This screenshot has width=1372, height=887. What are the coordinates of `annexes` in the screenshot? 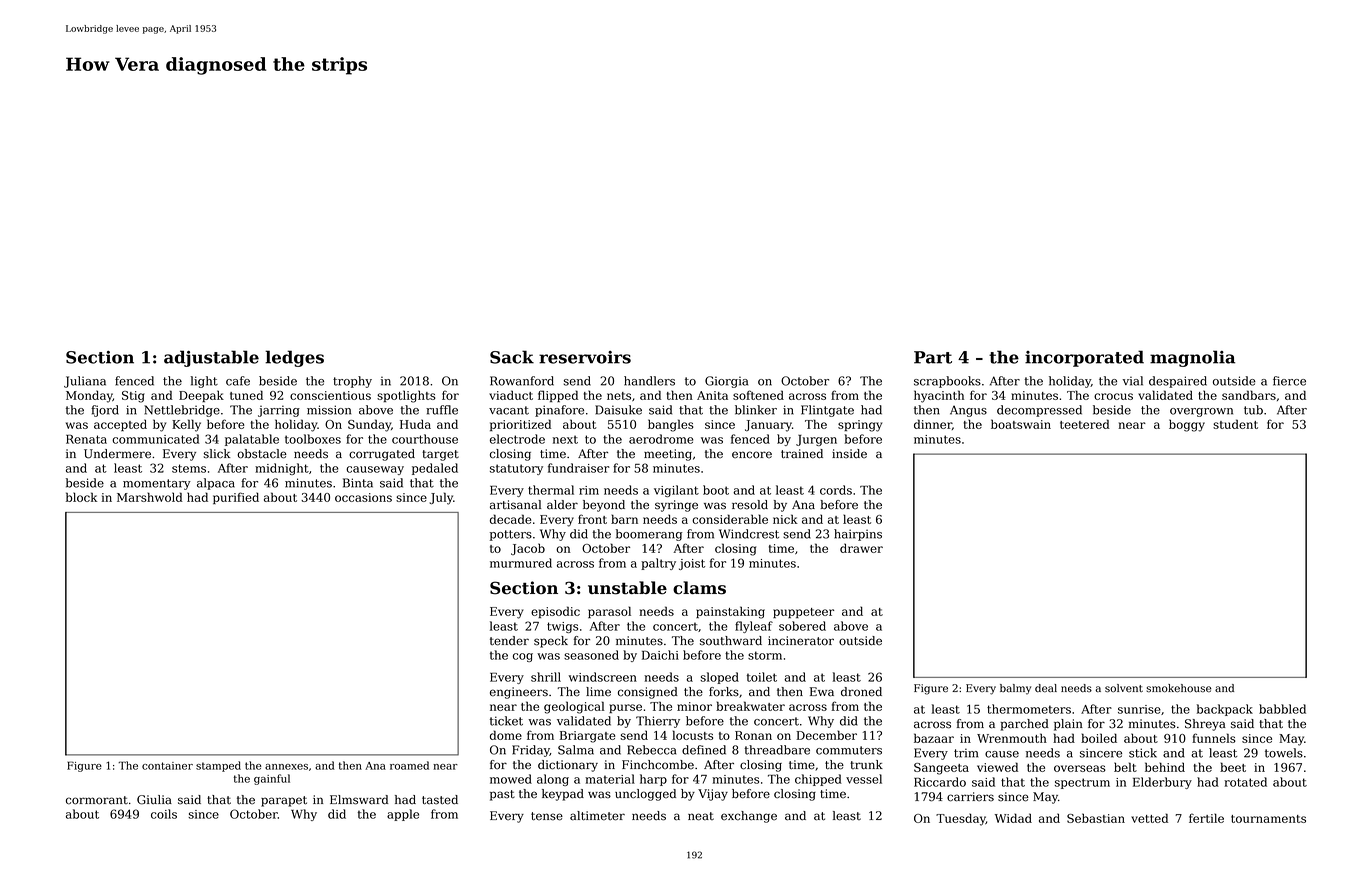 It's located at (286, 767).
